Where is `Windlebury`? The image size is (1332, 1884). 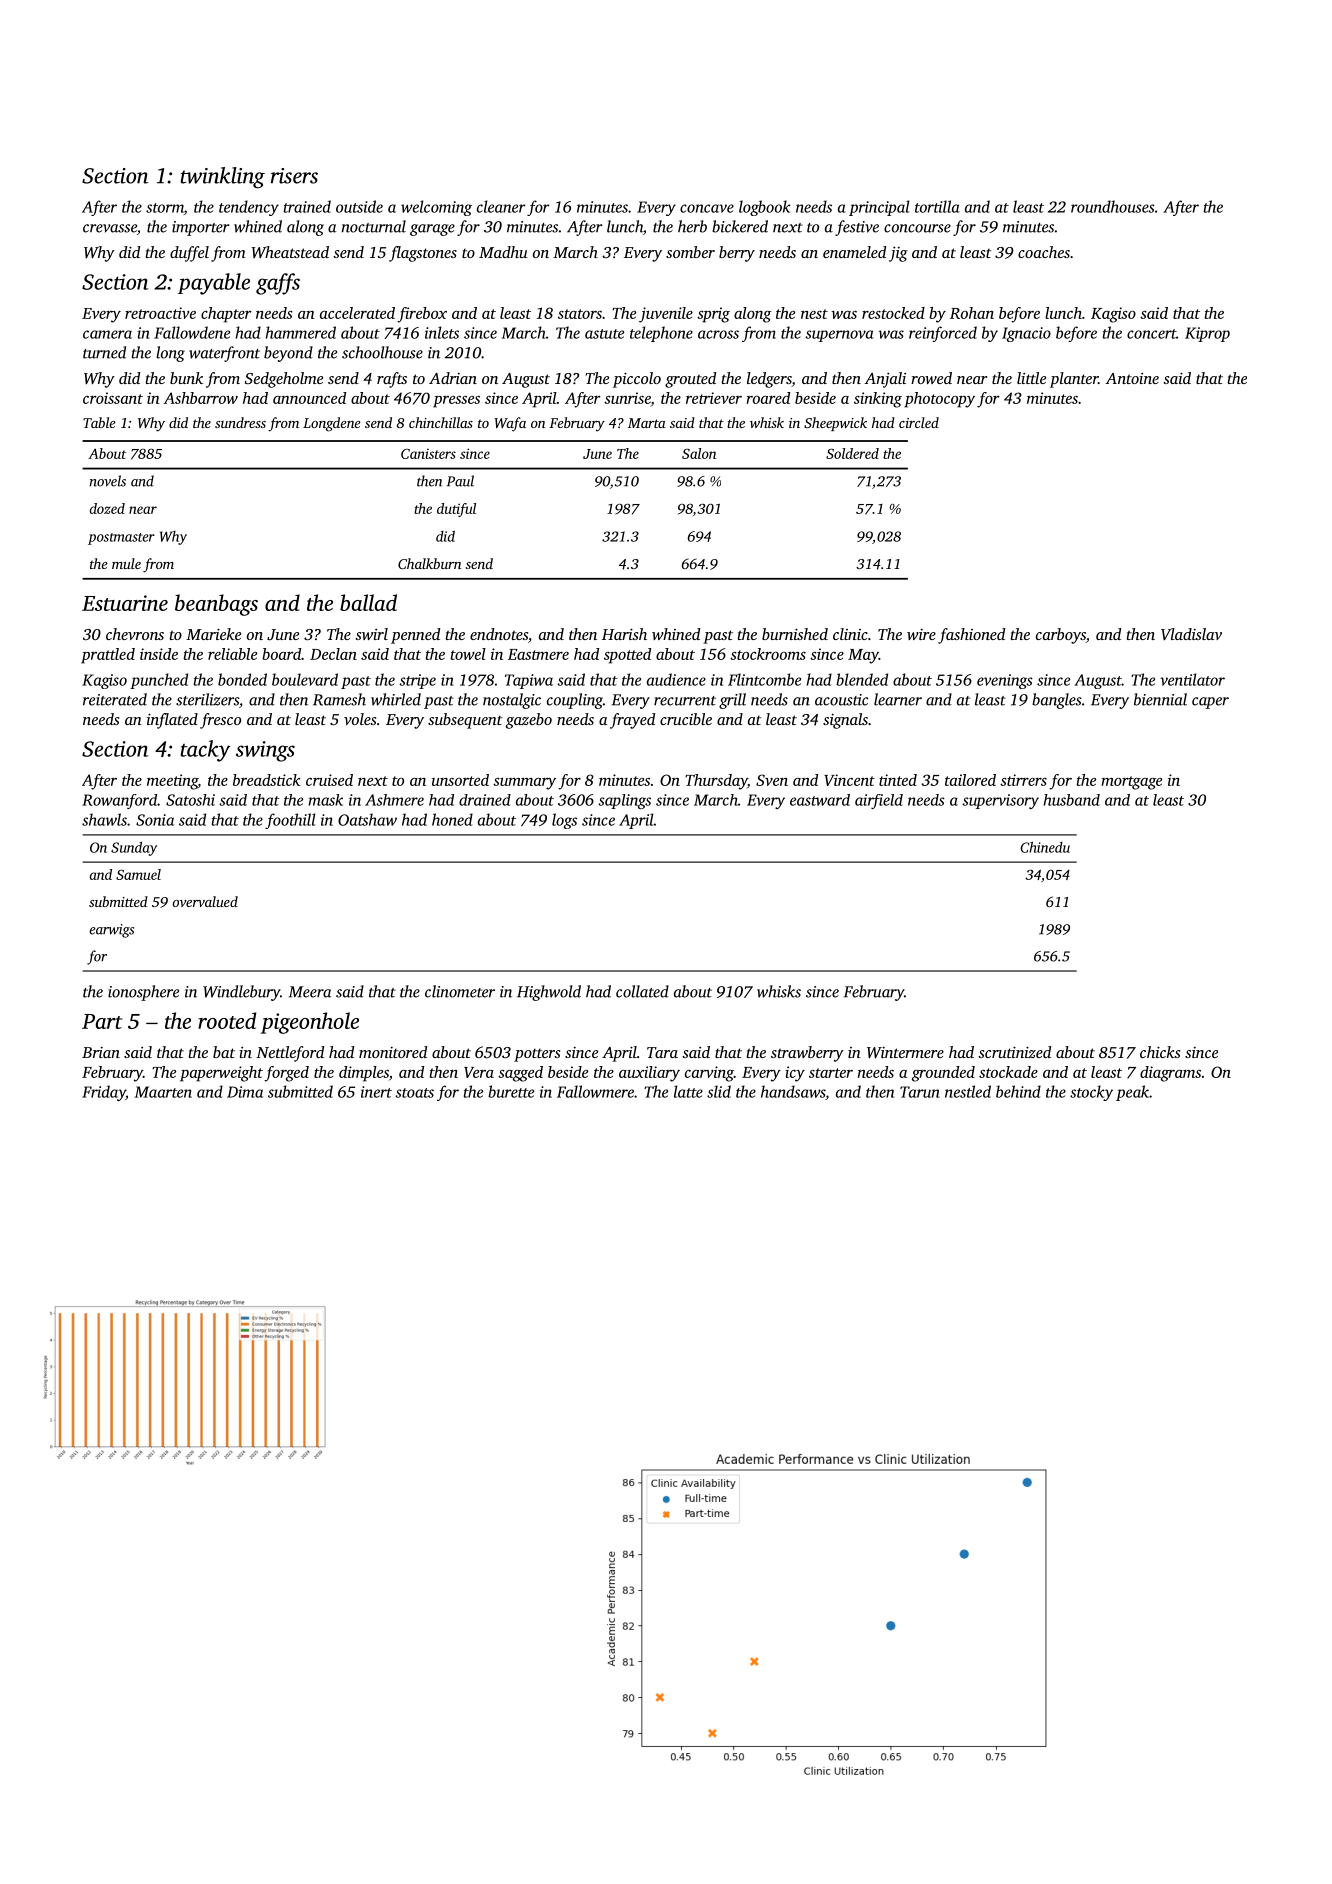
Windlebury is located at coordinates (241, 993).
